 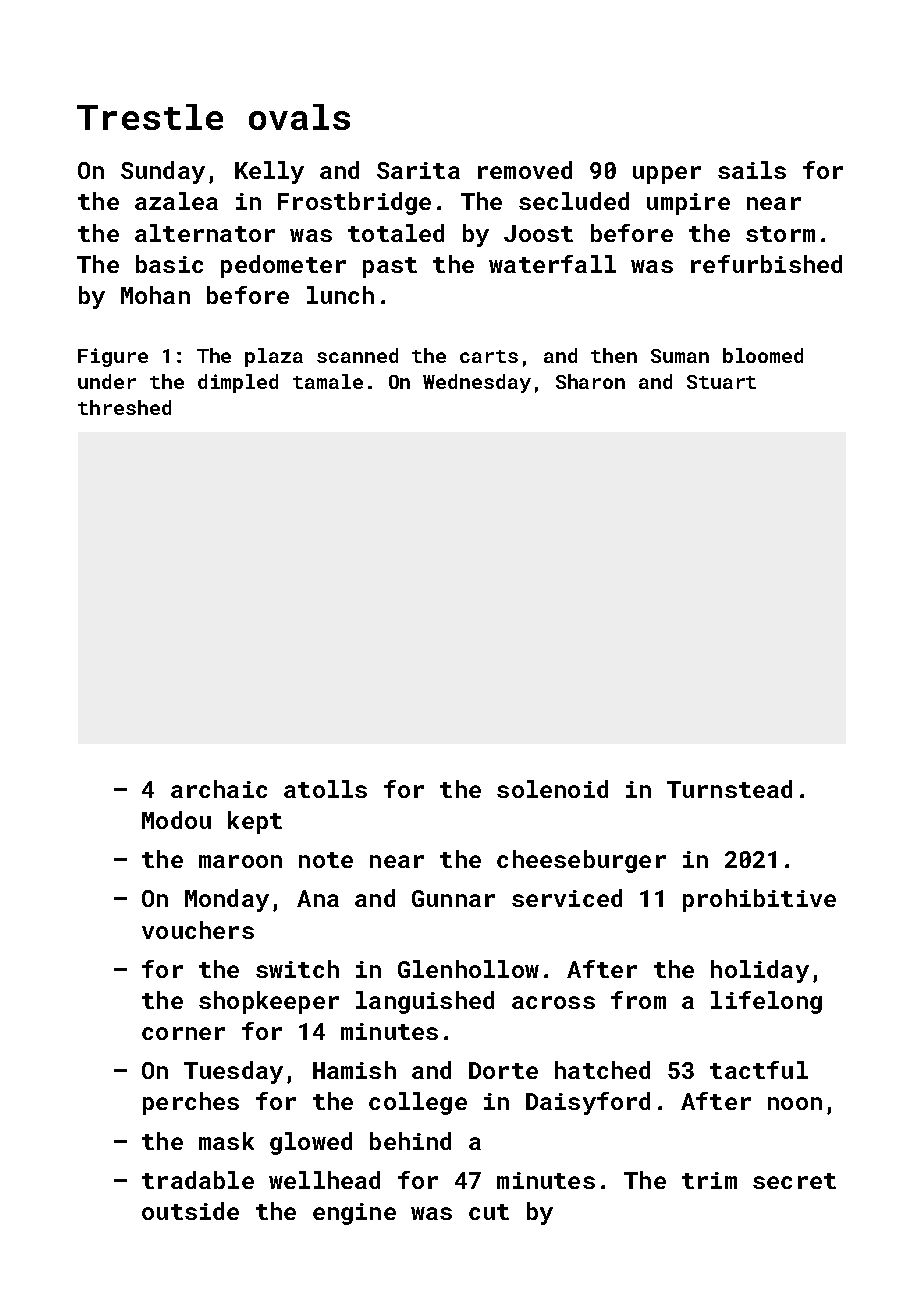 I want to click on glowed, so click(x=311, y=1143).
